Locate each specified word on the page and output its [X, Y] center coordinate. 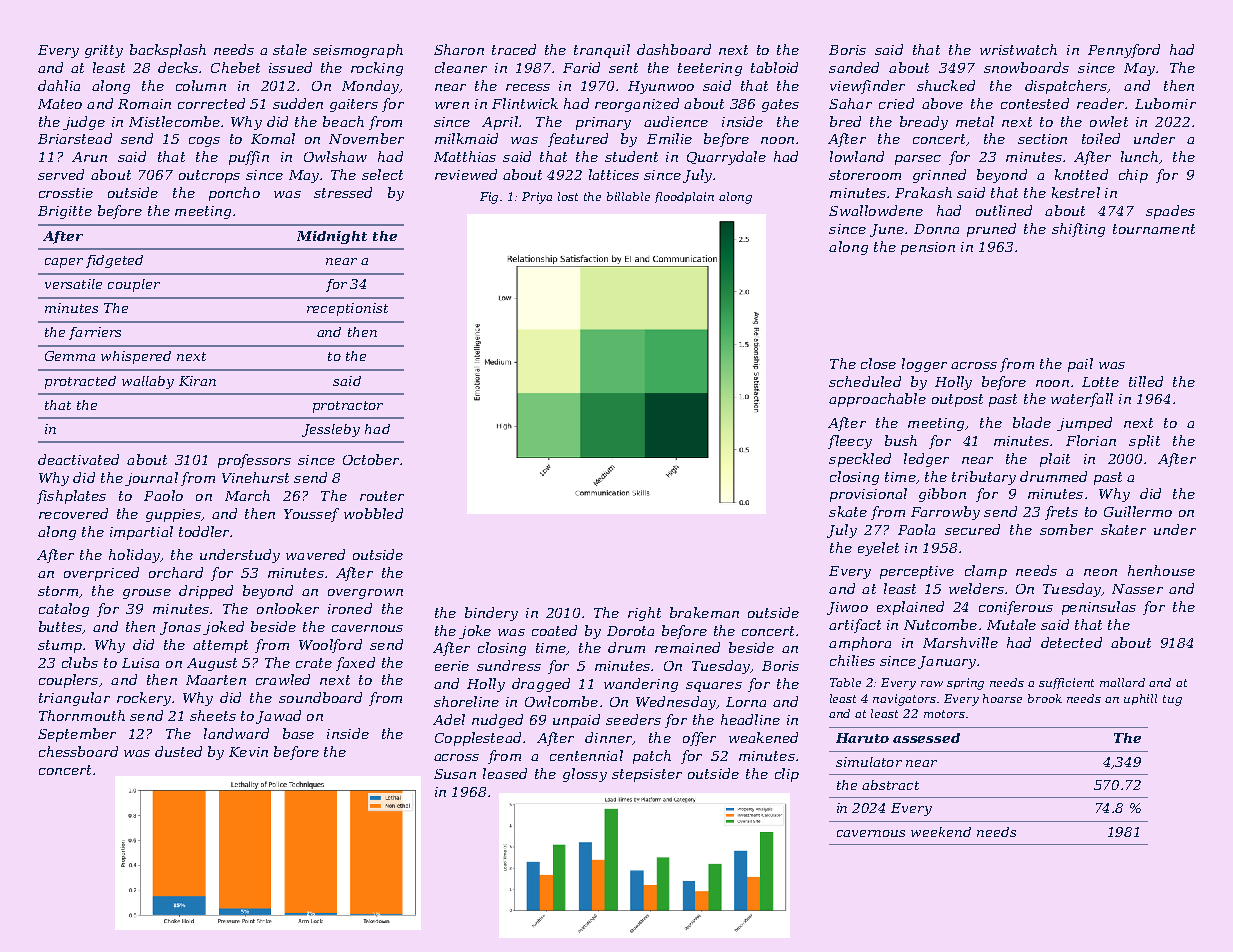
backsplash [168, 51]
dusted [178, 751]
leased [505, 773]
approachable [877, 400]
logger [924, 365]
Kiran [197, 381]
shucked [946, 85]
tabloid [774, 67]
